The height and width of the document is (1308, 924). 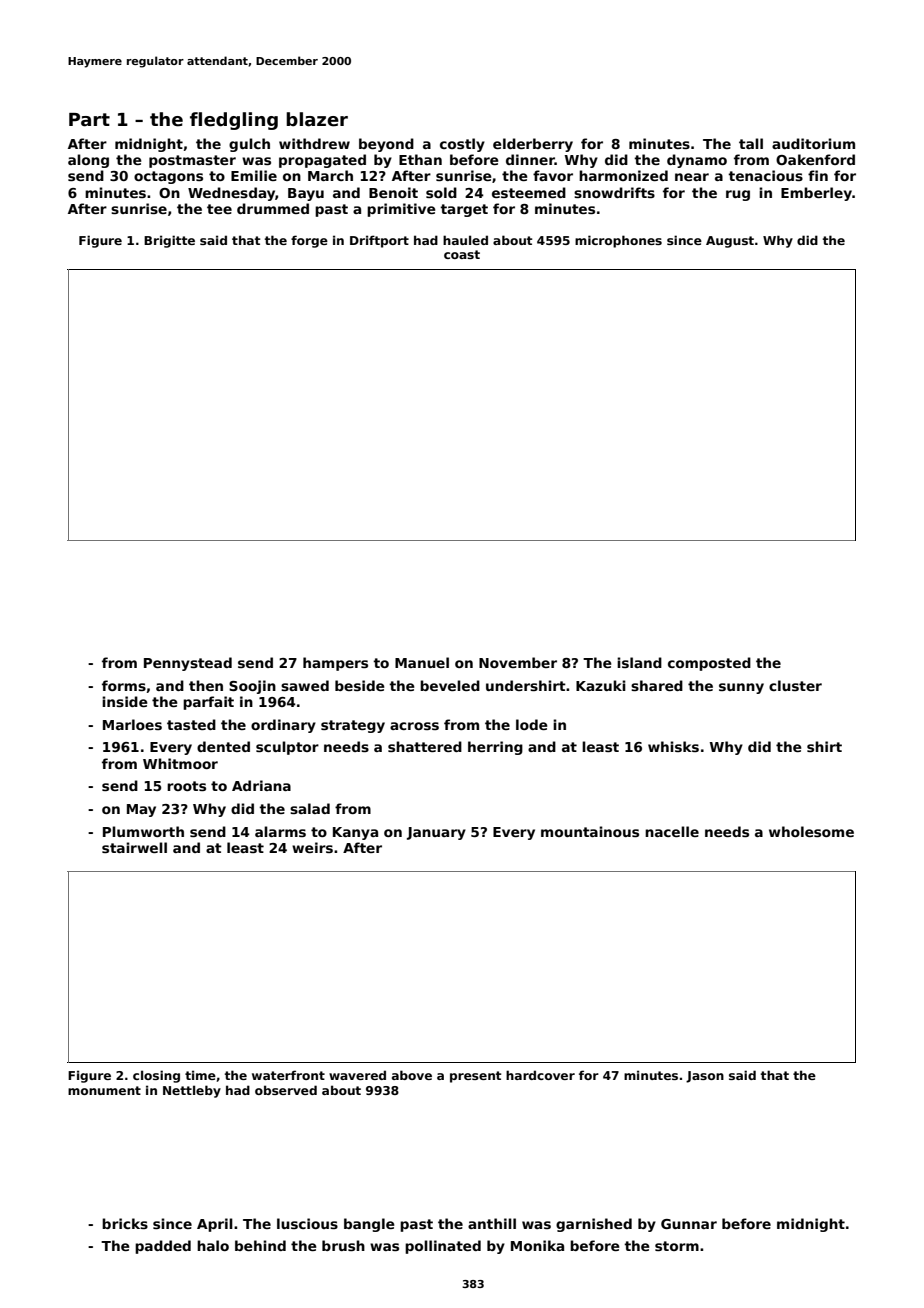 What do you see at coordinates (537, 1245) in the document?
I see `Monika` at bounding box center [537, 1245].
